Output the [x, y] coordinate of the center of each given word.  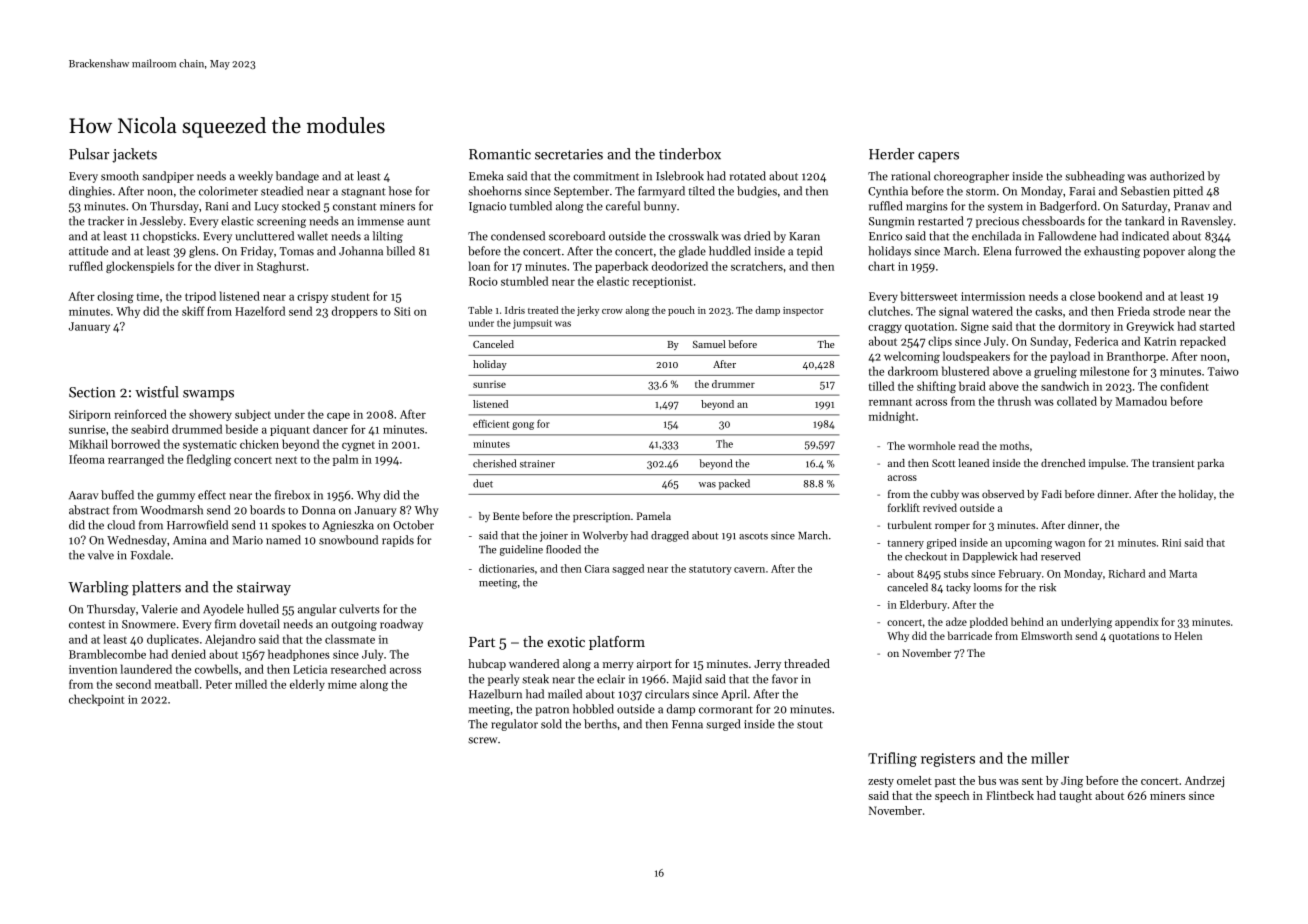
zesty [881, 783]
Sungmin [891, 222]
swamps [208, 395]
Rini [1171, 543]
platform [617, 643]
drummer [733, 384]
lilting [388, 237]
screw [482, 740]
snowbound [348, 540]
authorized [1177, 176]
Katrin [1160, 341]
